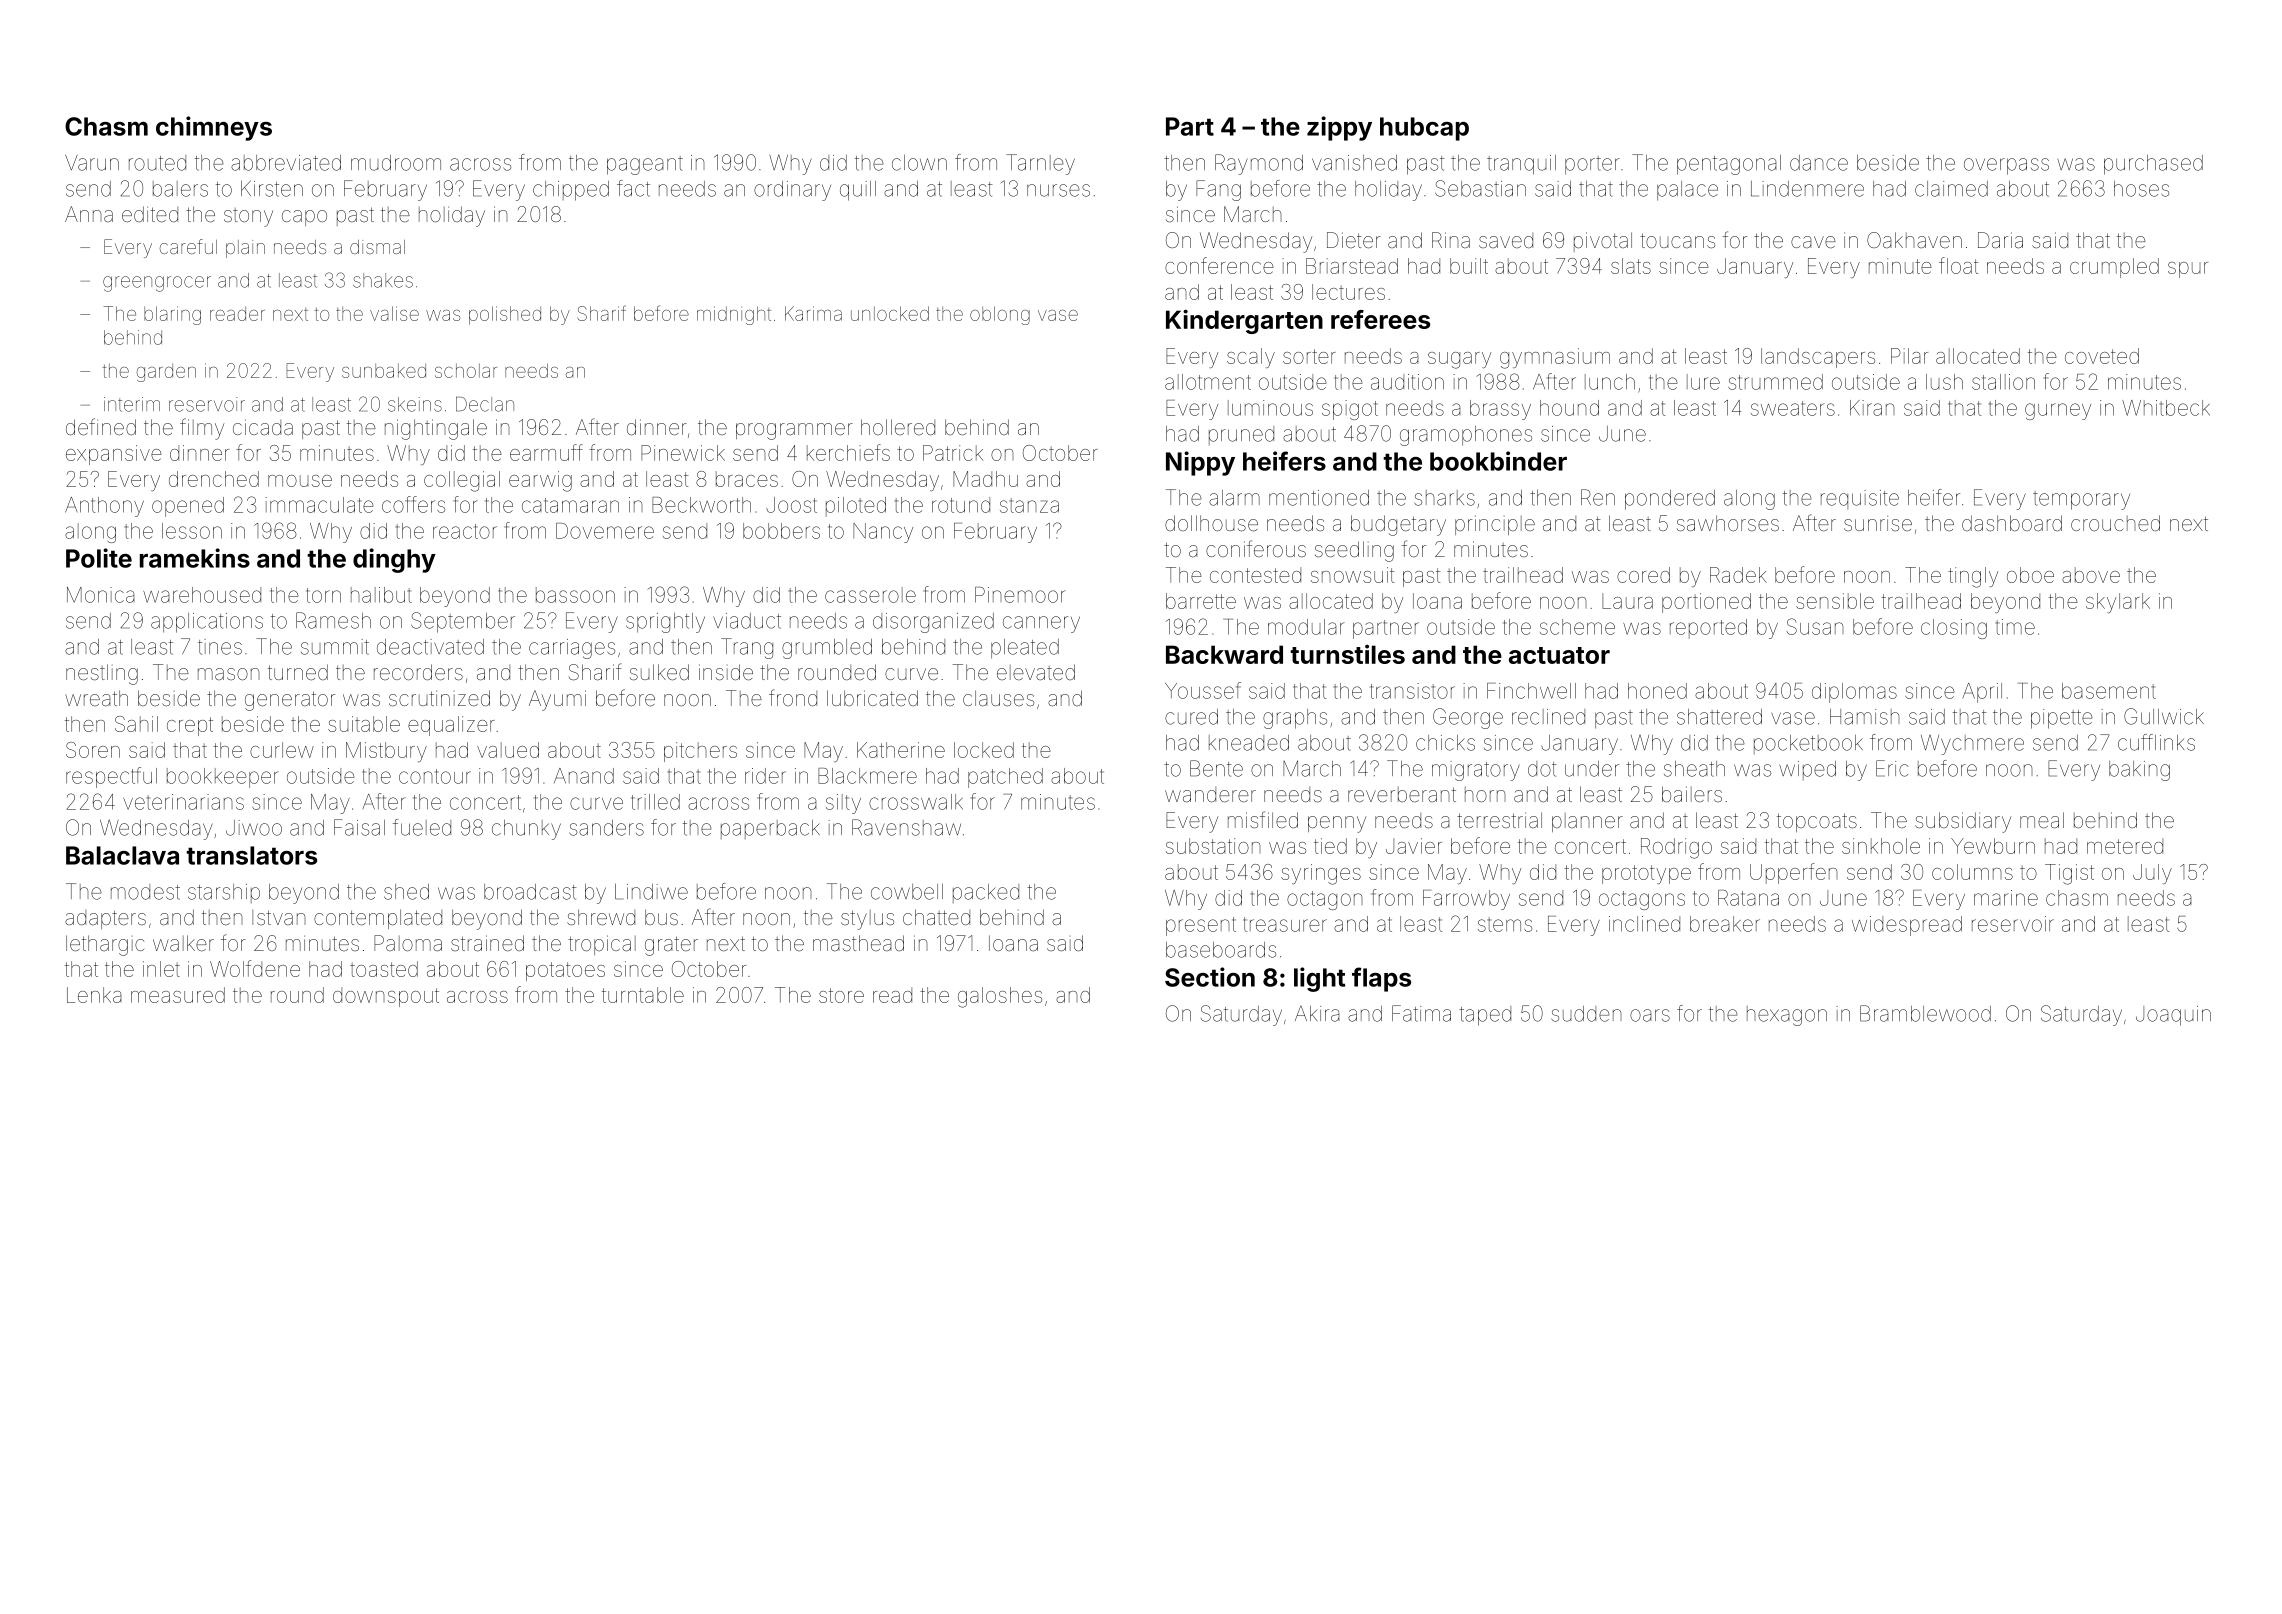  What do you see at coordinates (157, 284) in the image?
I see `greengrocer` at bounding box center [157, 284].
